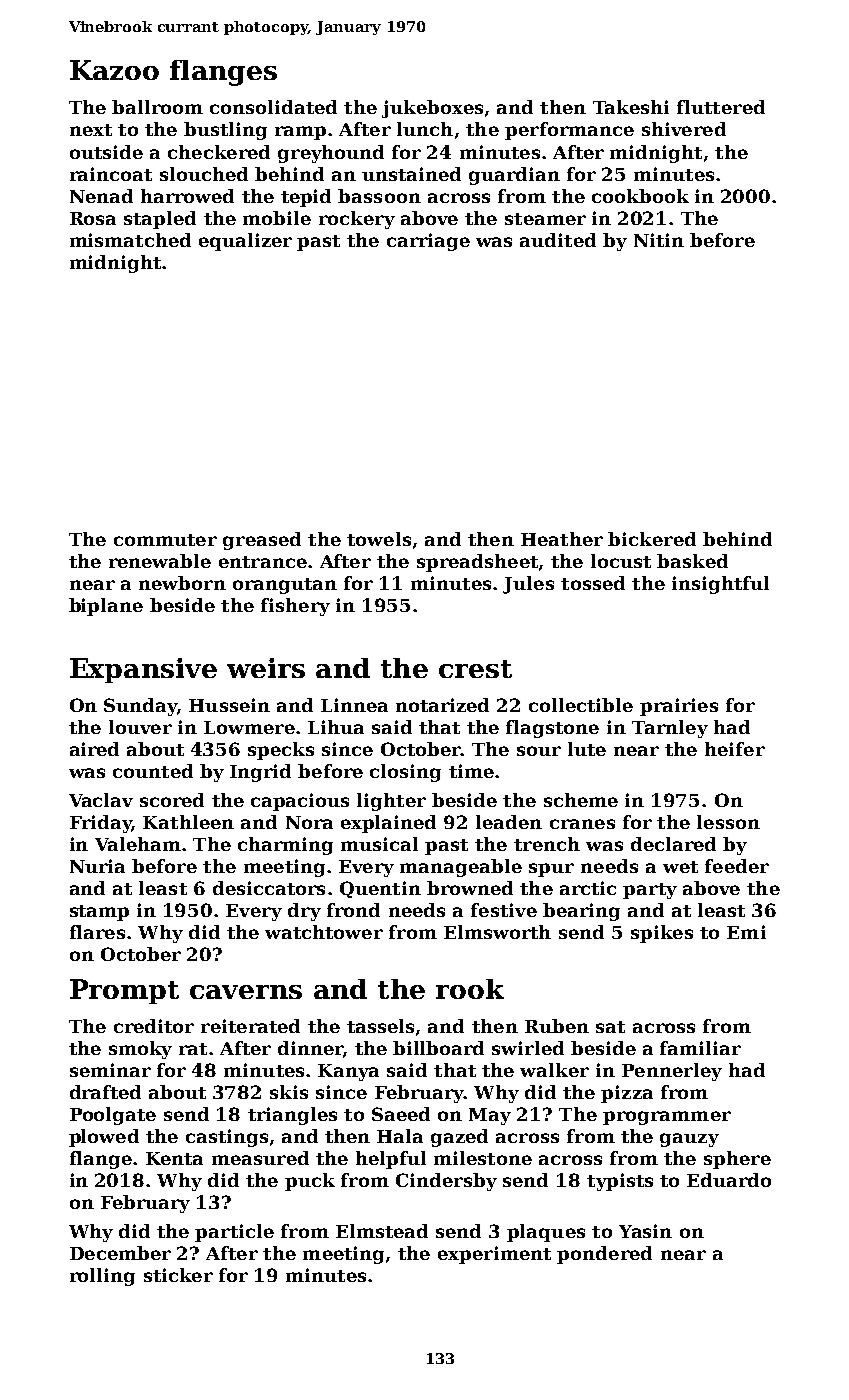  I want to click on crest, so click(475, 669).
